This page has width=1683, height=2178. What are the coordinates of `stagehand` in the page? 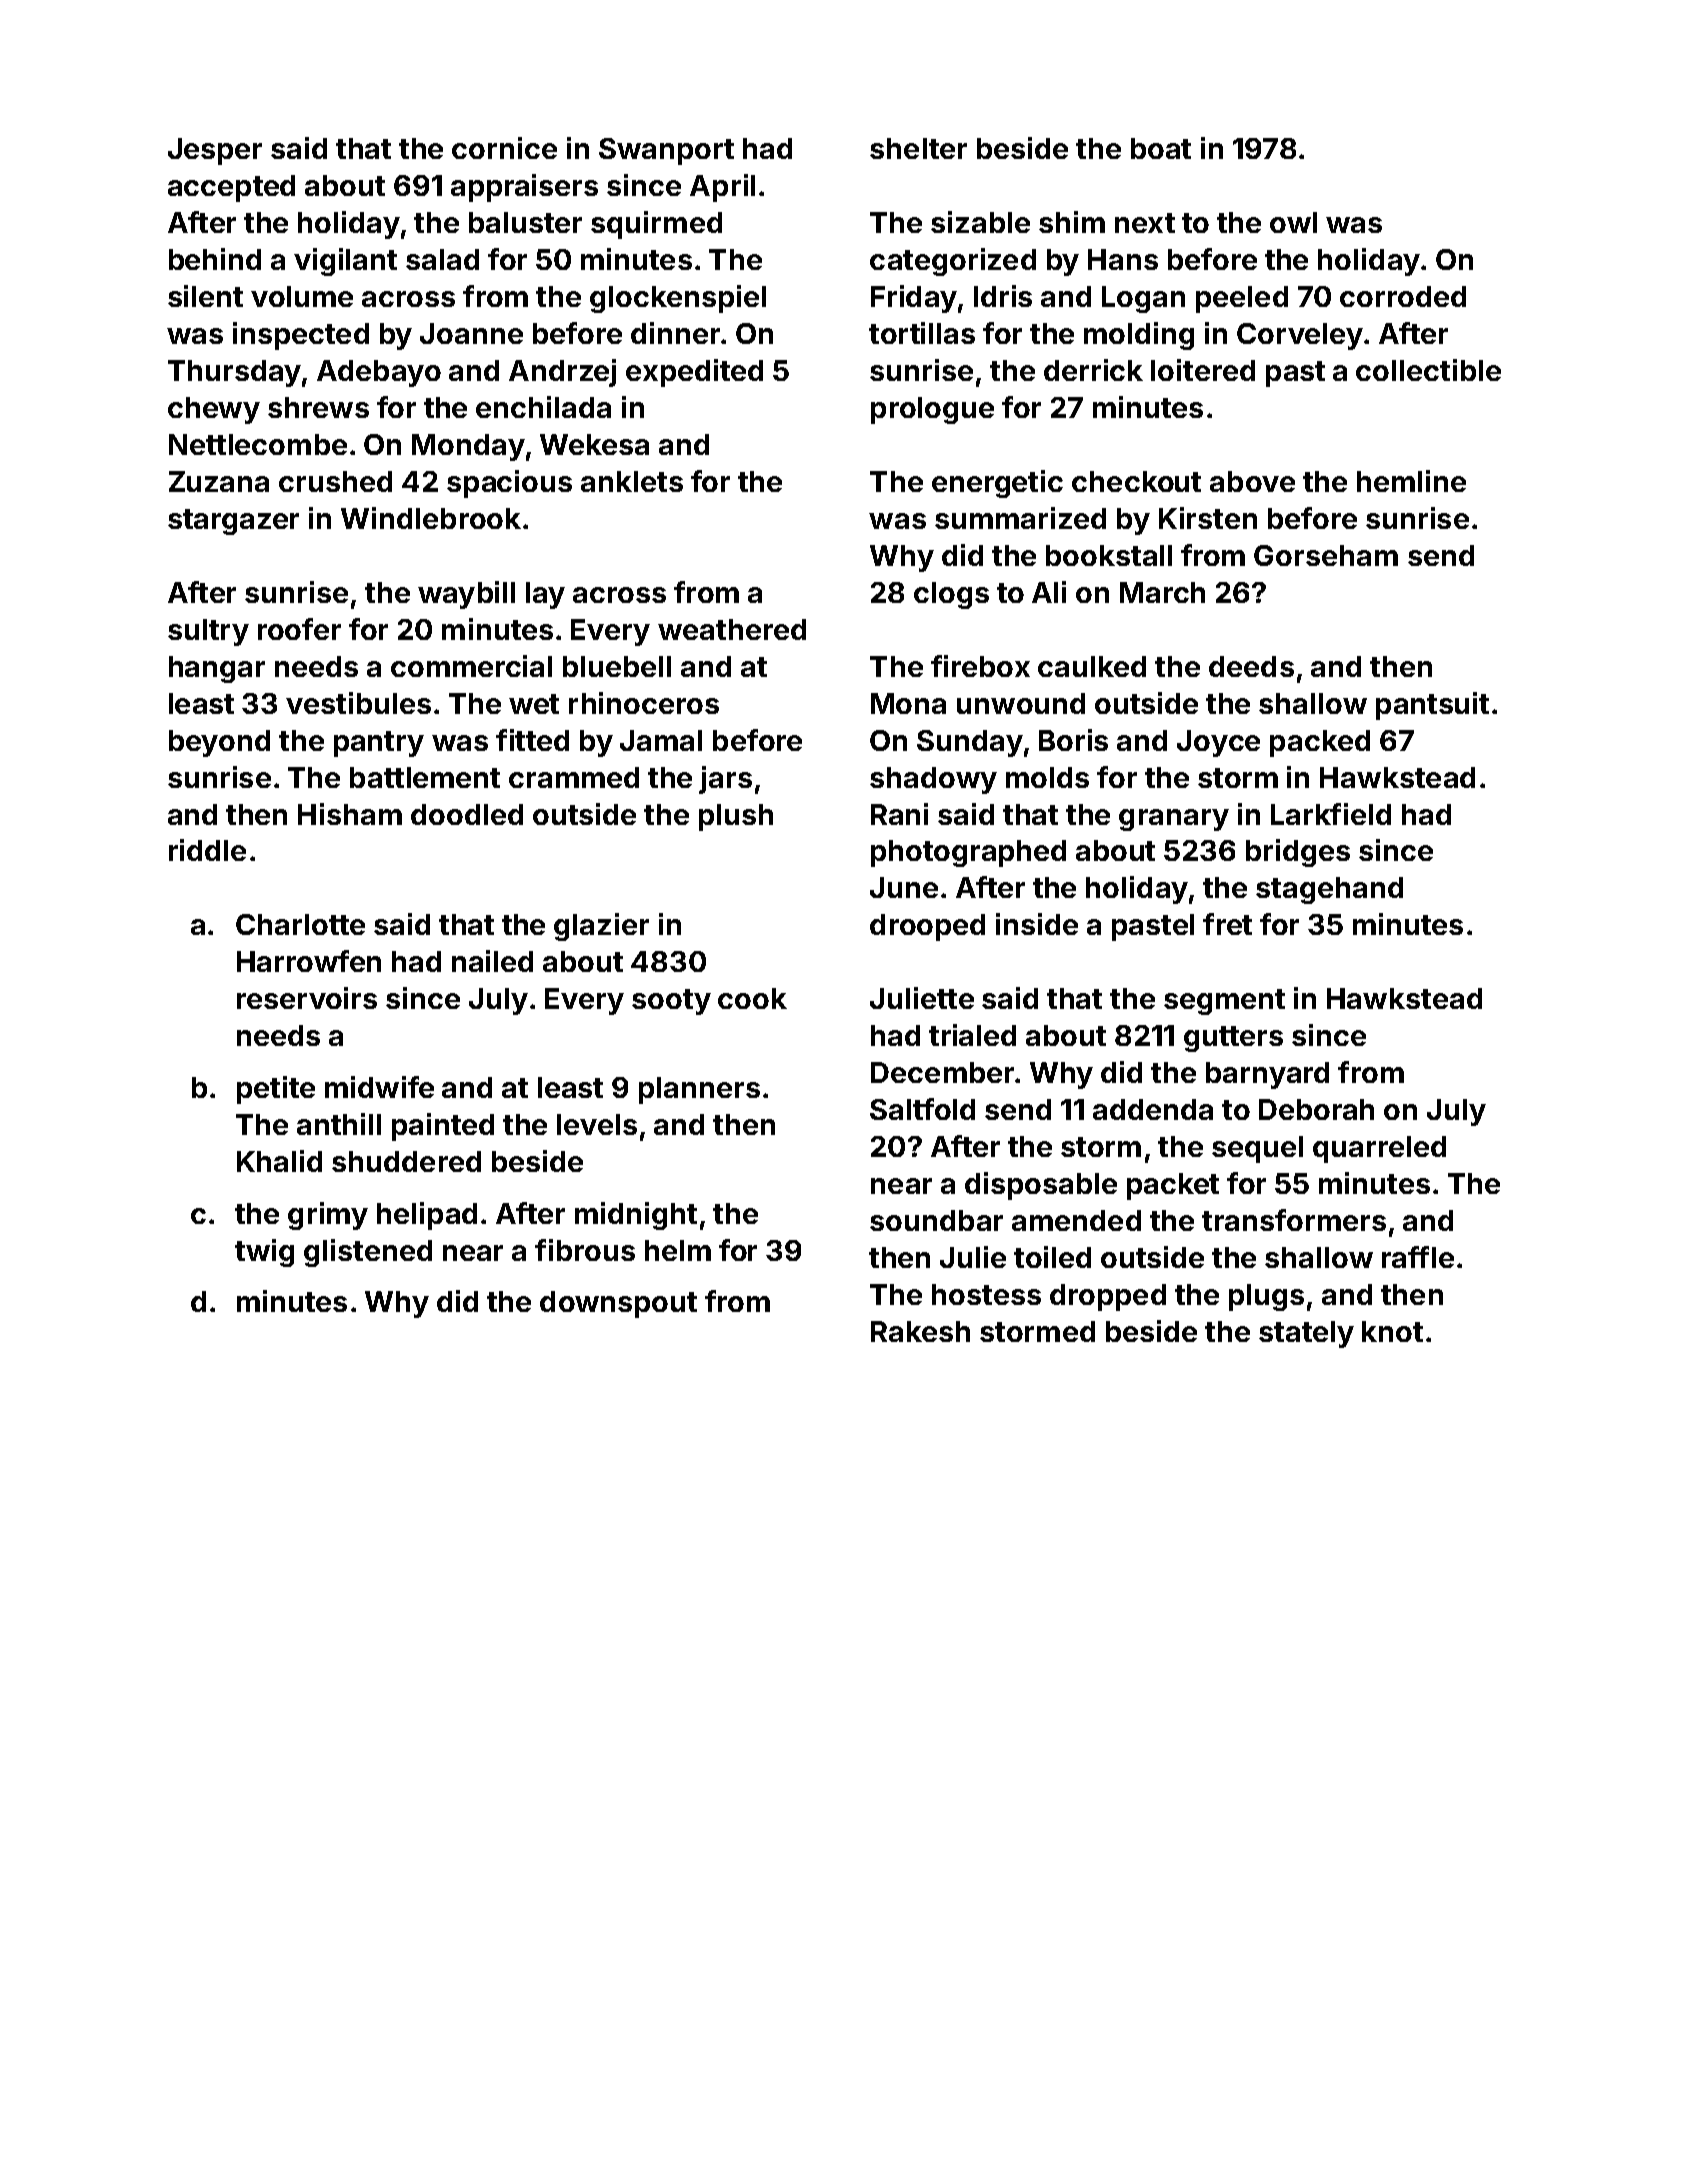 It's located at (1329, 890).
